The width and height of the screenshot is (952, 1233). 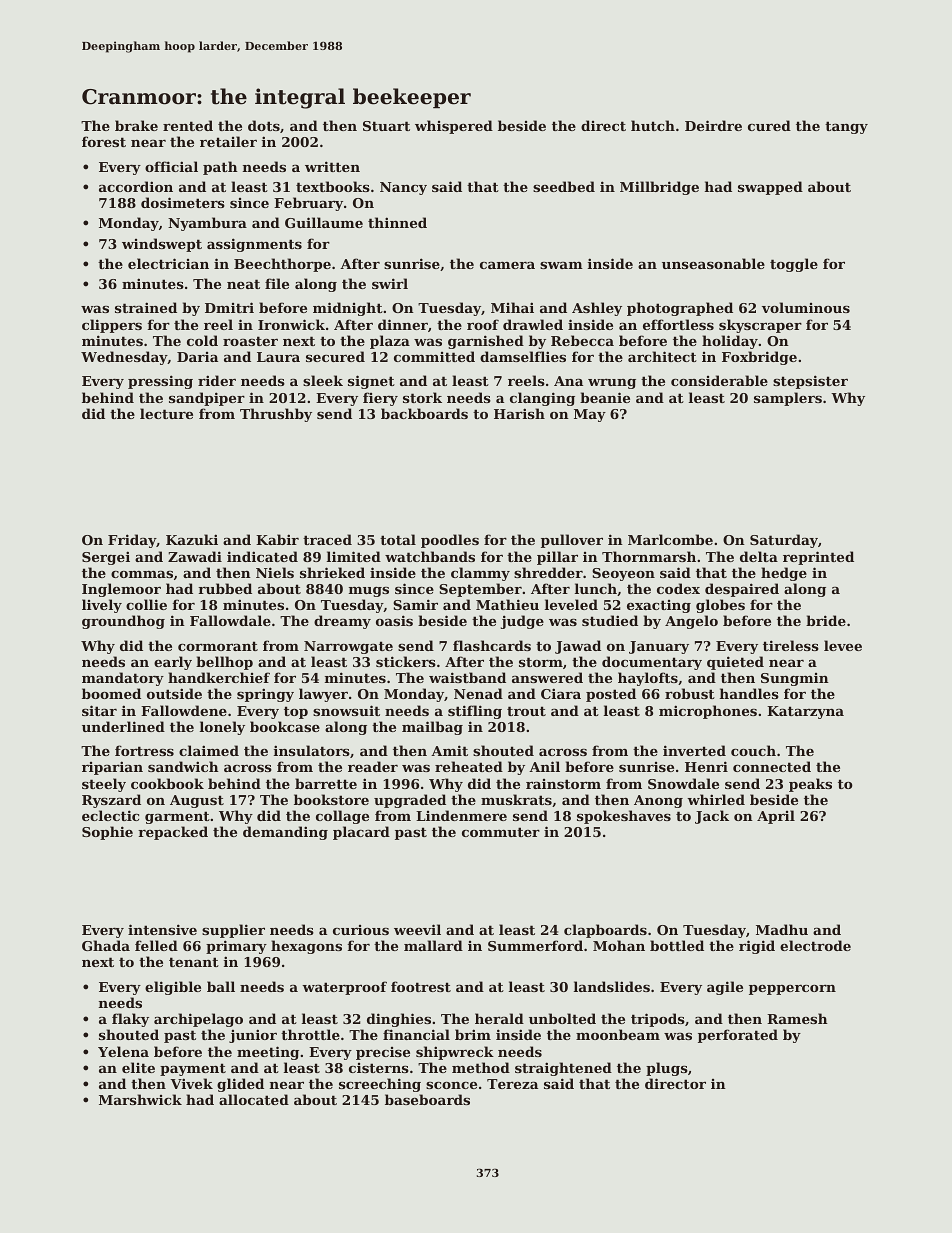 What do you see at coordinates (136, 125) in the screenshot?
I see `brake` at bounding box center [136, 125].
